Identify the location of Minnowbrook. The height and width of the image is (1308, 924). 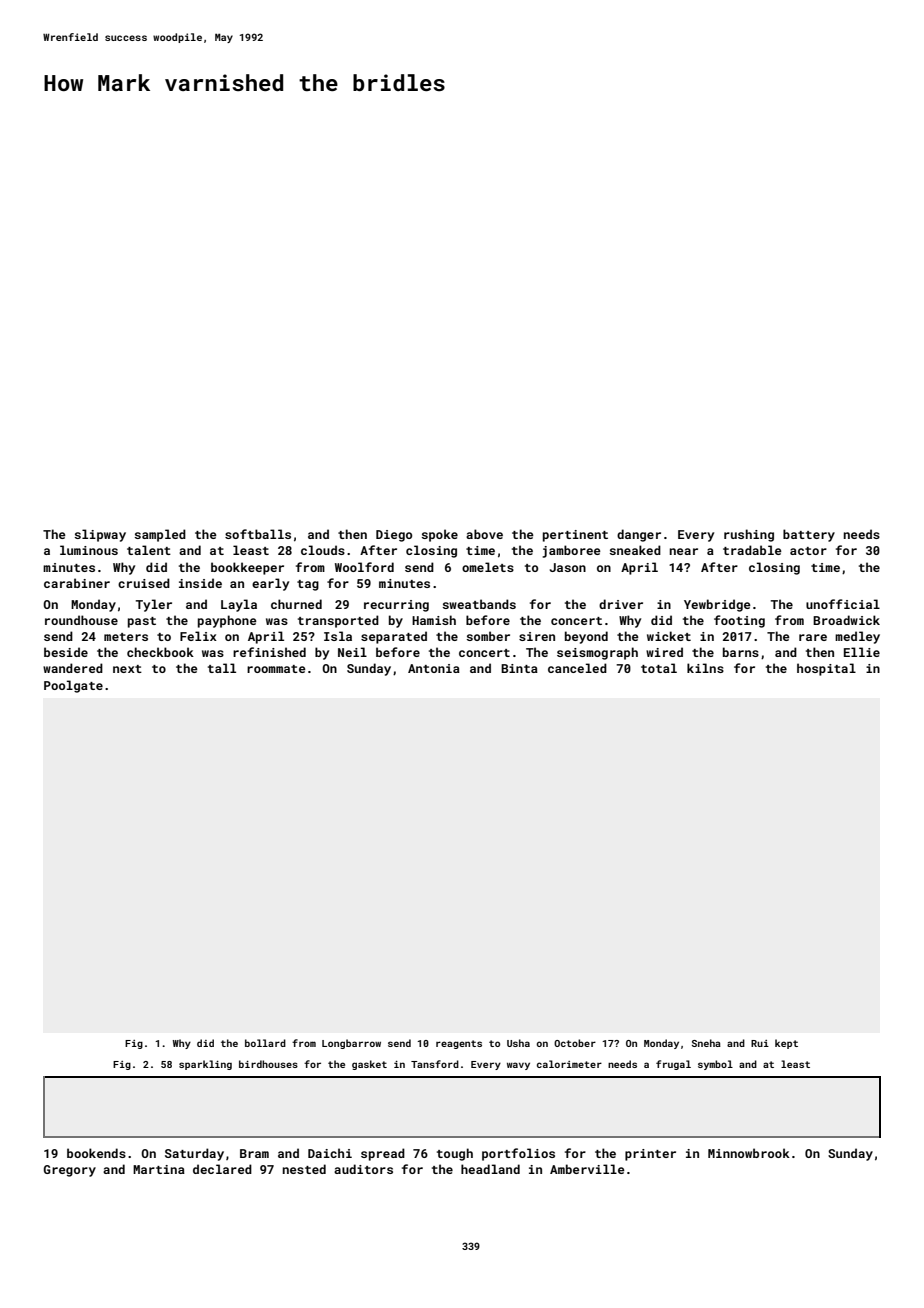
(749, 1153).
